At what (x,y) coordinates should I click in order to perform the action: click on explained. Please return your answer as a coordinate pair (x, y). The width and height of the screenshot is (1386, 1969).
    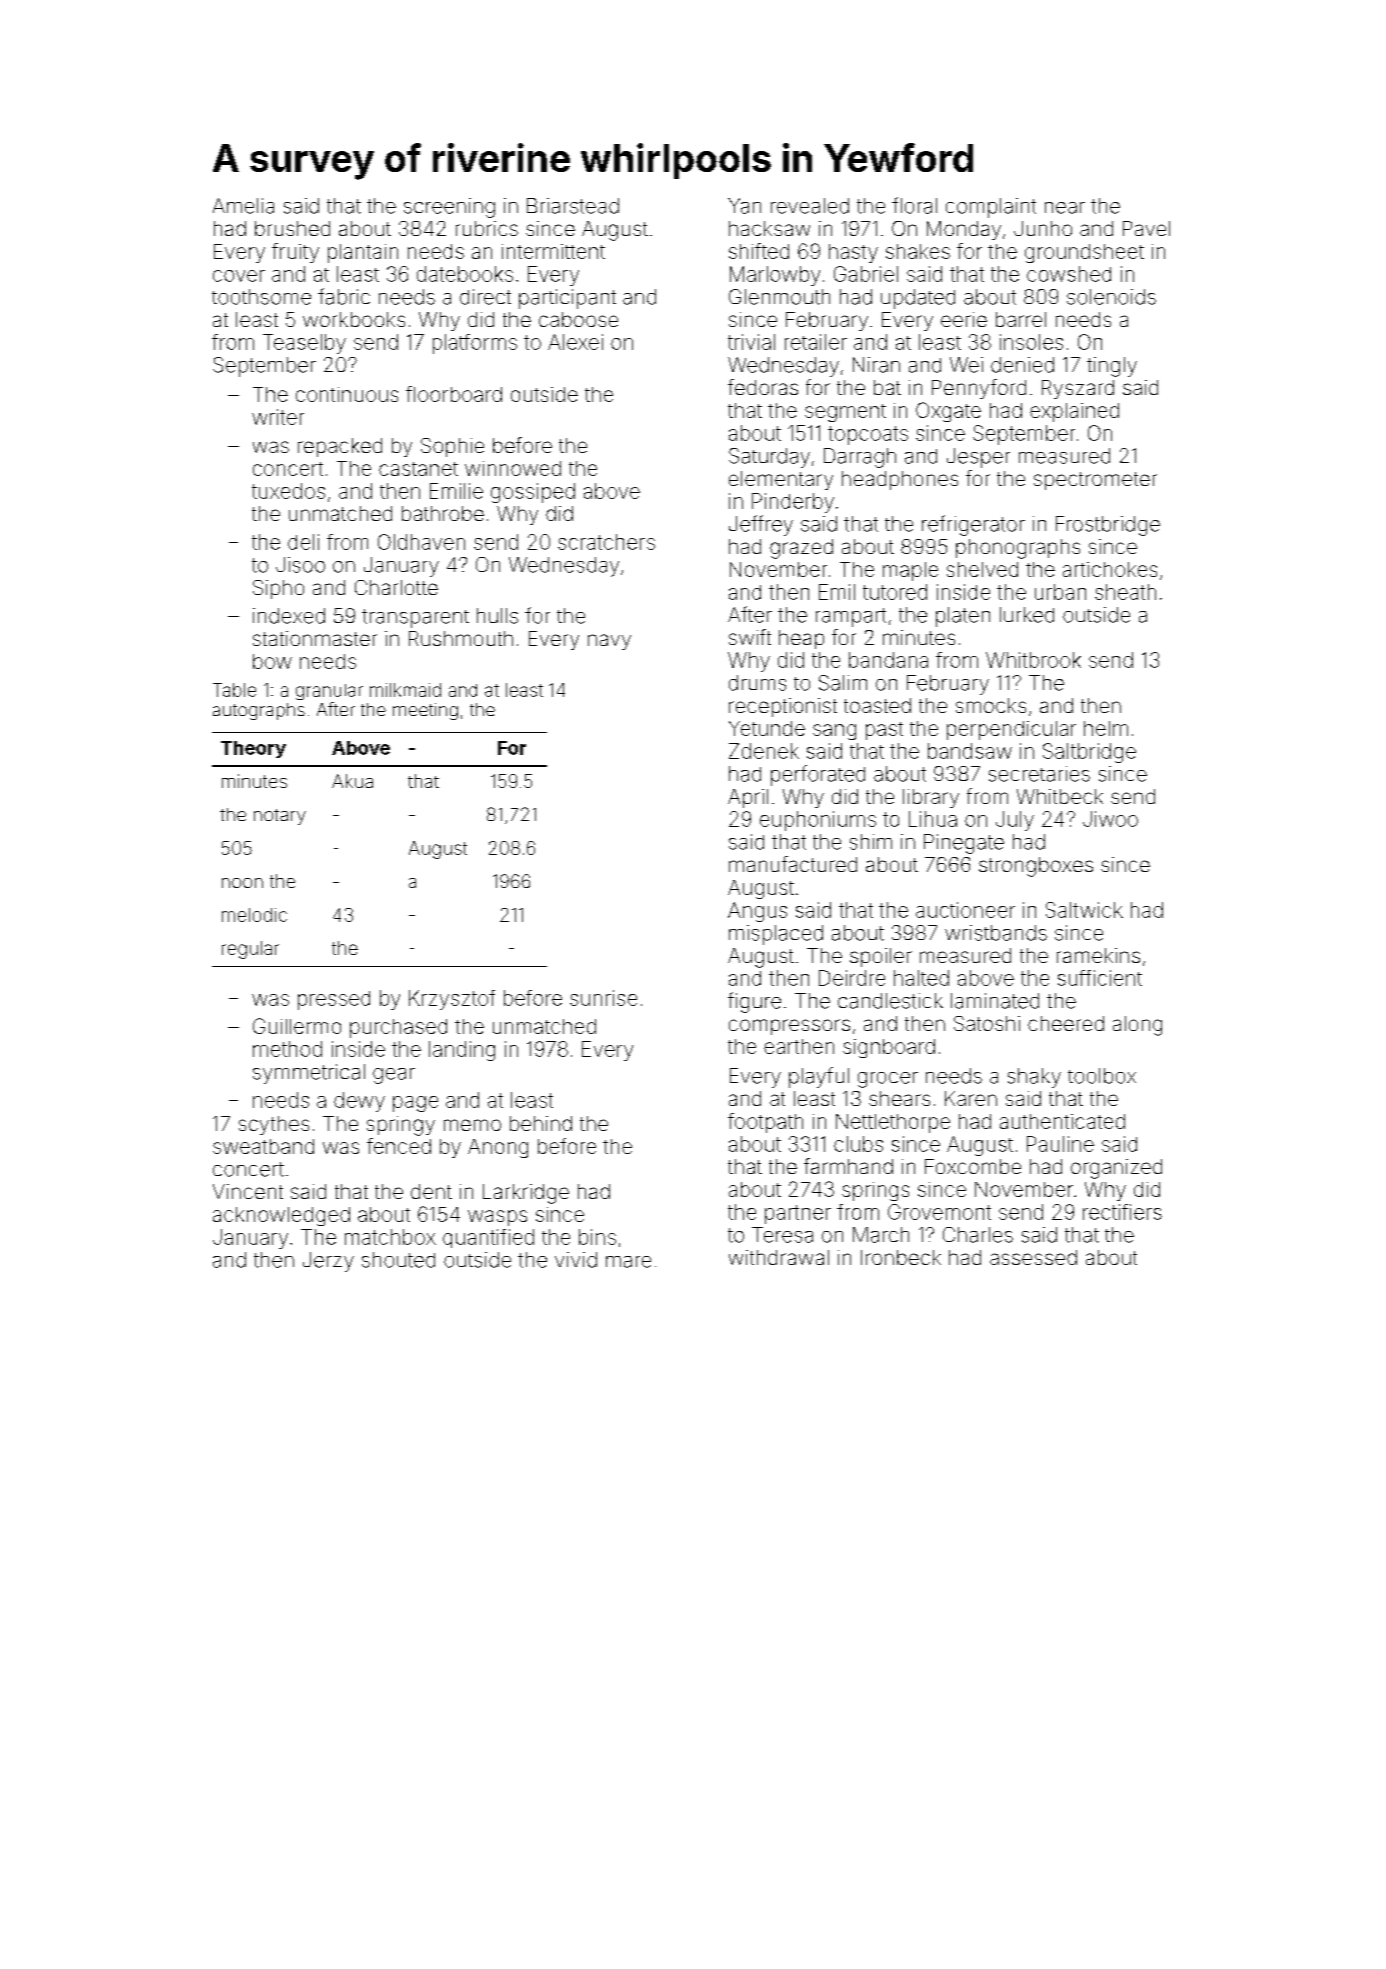
    Looking at the image, I should click on (1074, 412).
